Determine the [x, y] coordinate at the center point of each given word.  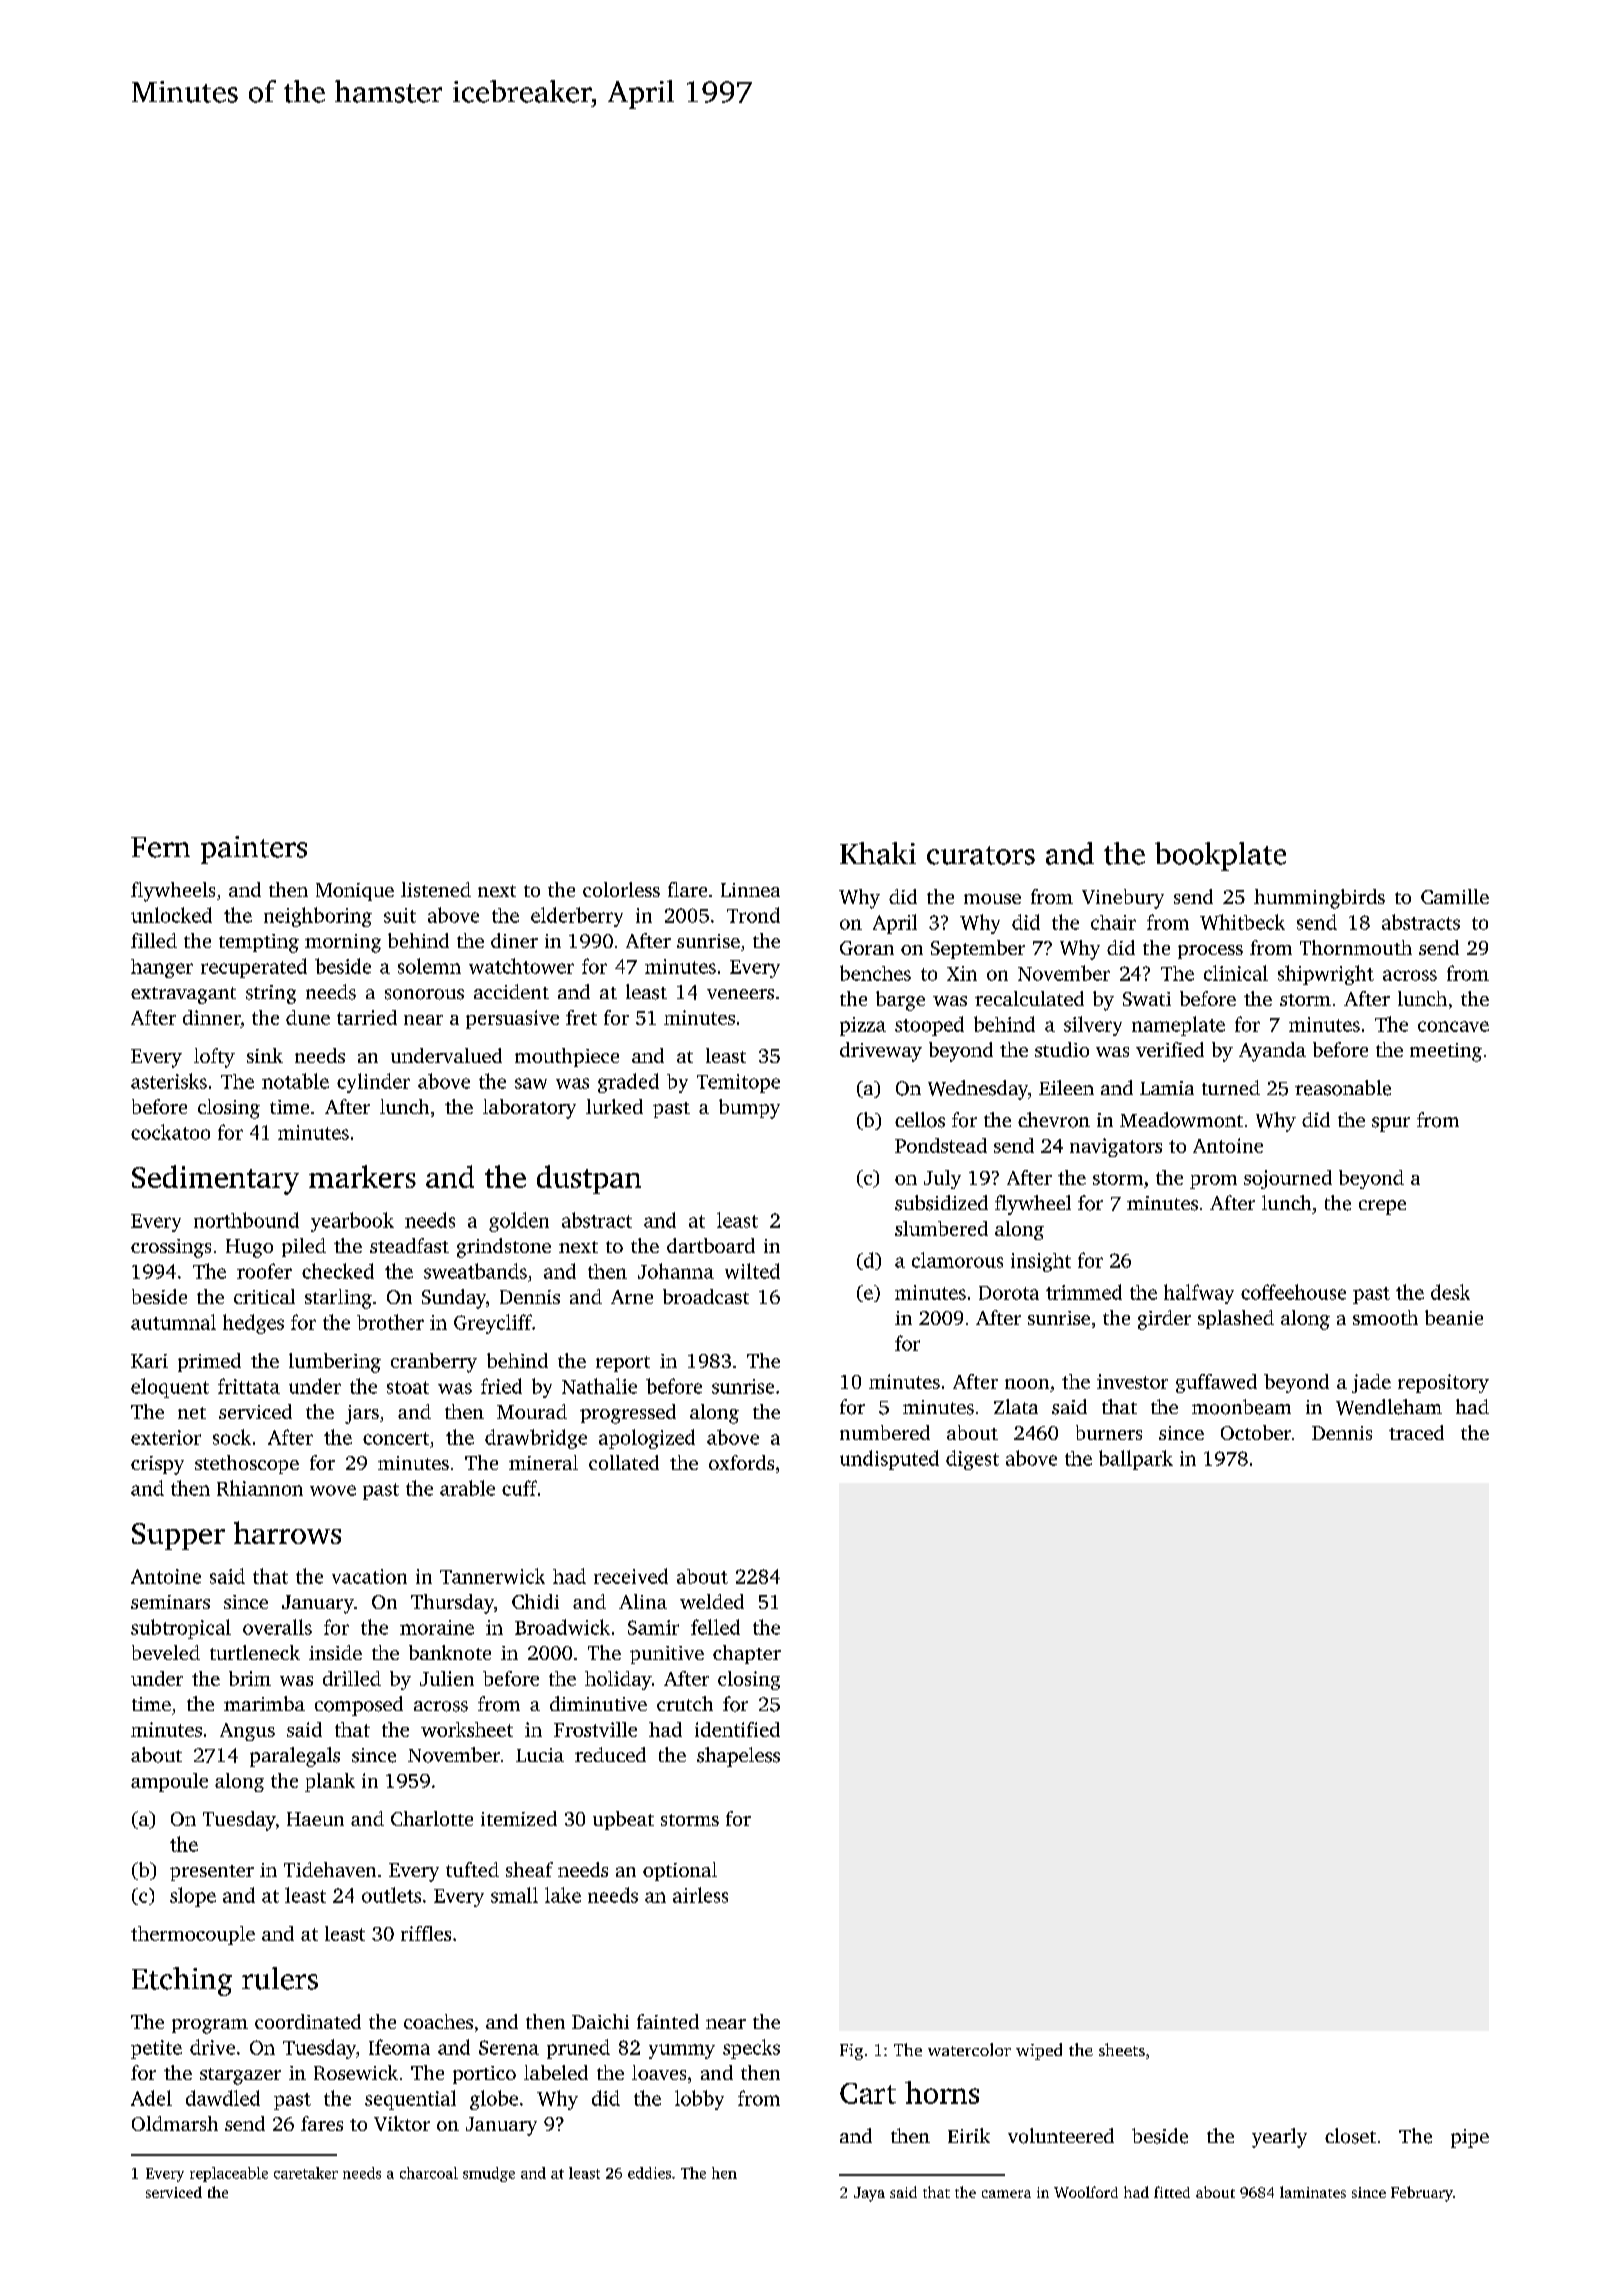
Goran [867, 948]
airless [700, 1895]
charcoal [429, 2173]
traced [1416, 1432]
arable [467, 1488]
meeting [1446, 1052]
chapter [747, 1654]
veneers [740, 994]
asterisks [169, 1081]
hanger [162, 968]
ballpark [1136, 1460]
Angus [247, 1732]
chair [1113, 922]
